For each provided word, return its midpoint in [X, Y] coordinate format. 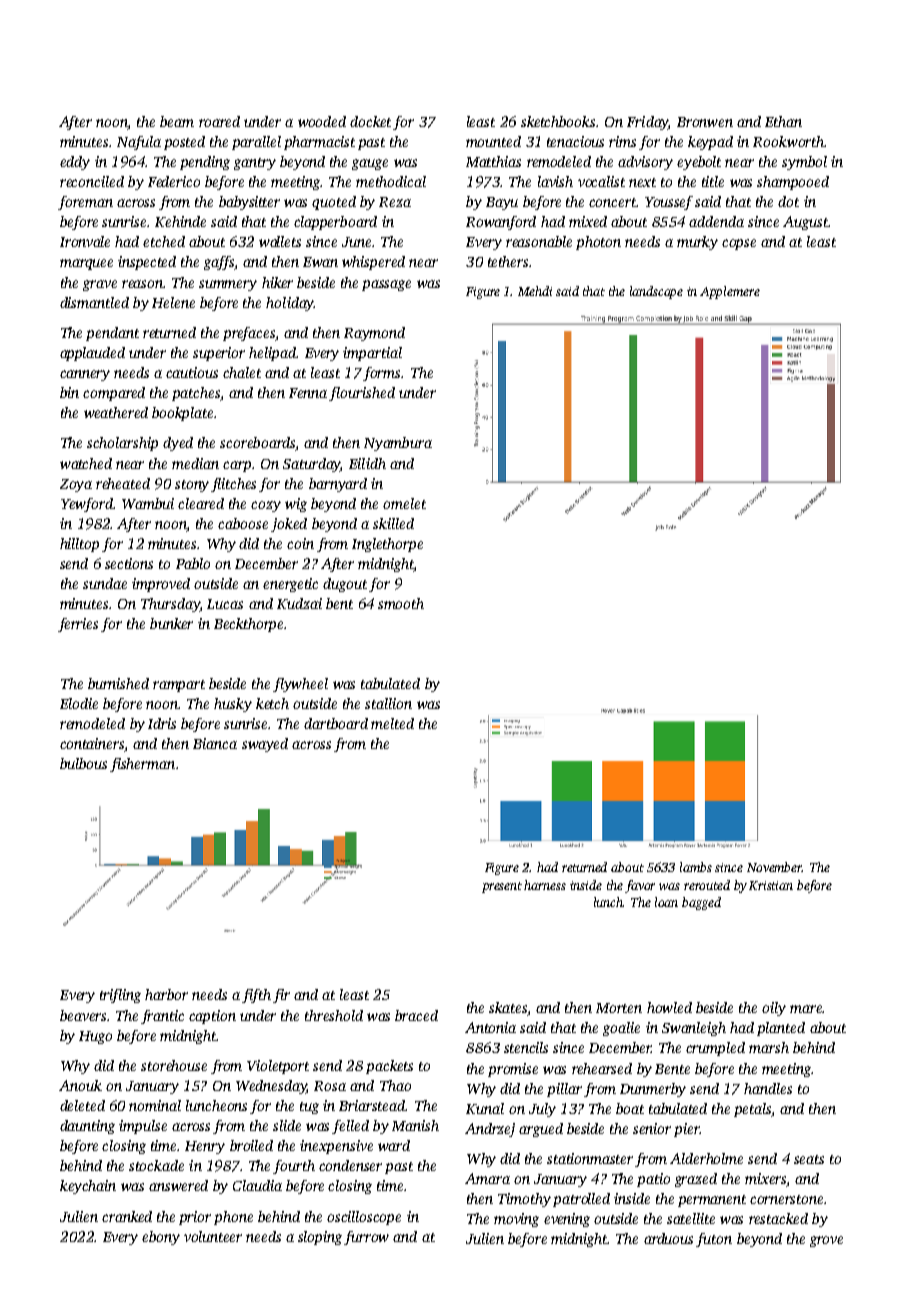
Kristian [771, 885]
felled [350, 1127]
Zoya [76, 485]
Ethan [783, 121]
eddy [75, 163]
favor [640, 886]
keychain [88, 1187]
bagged [701, 903]
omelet [404, 503]
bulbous [83, 763]
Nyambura [398, 444]
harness [545, 885]
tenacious [575, 141]
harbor [166, 994]
